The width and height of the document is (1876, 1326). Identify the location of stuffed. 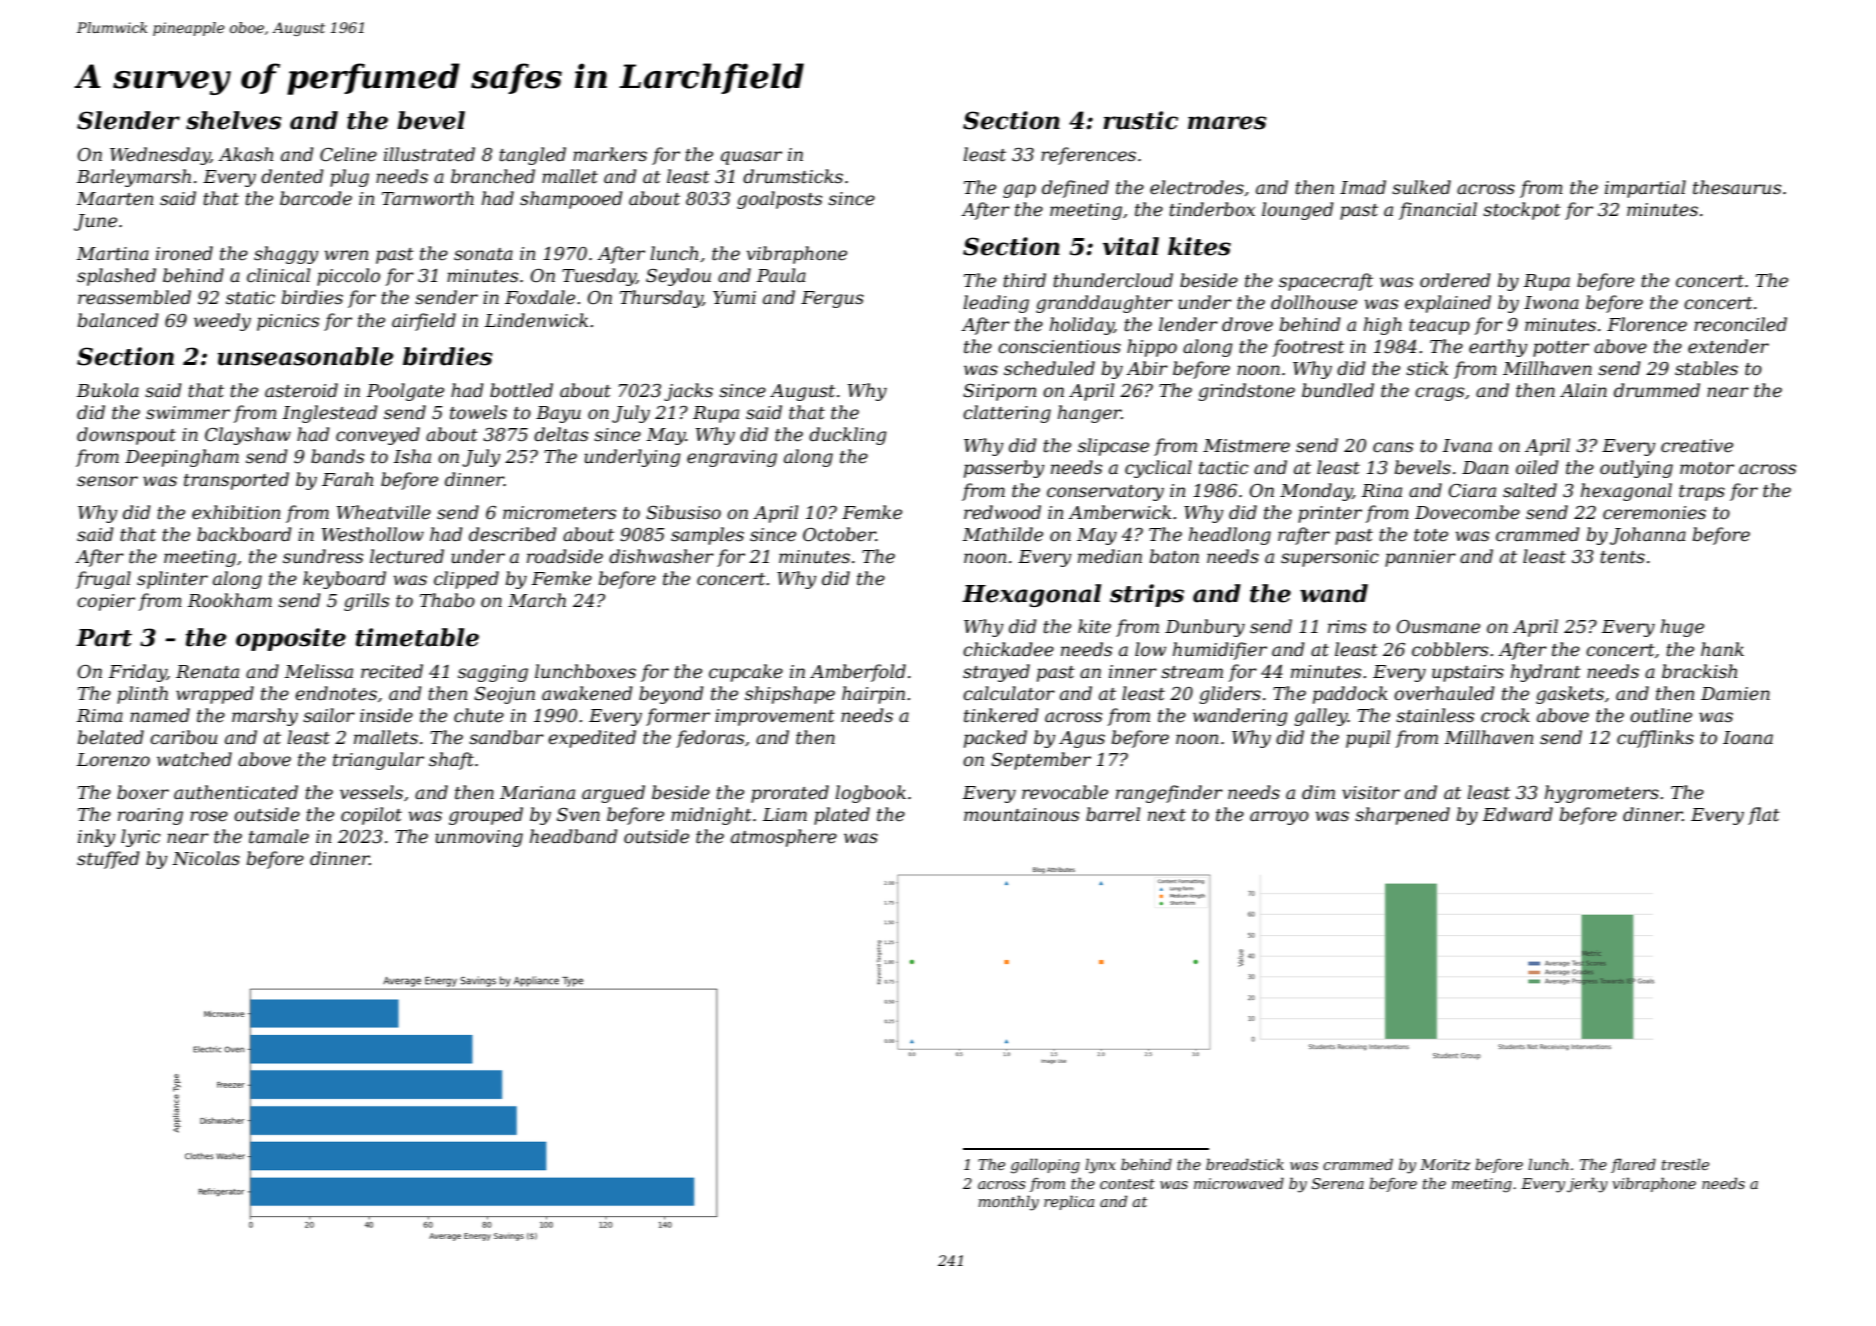
(108, 860).
